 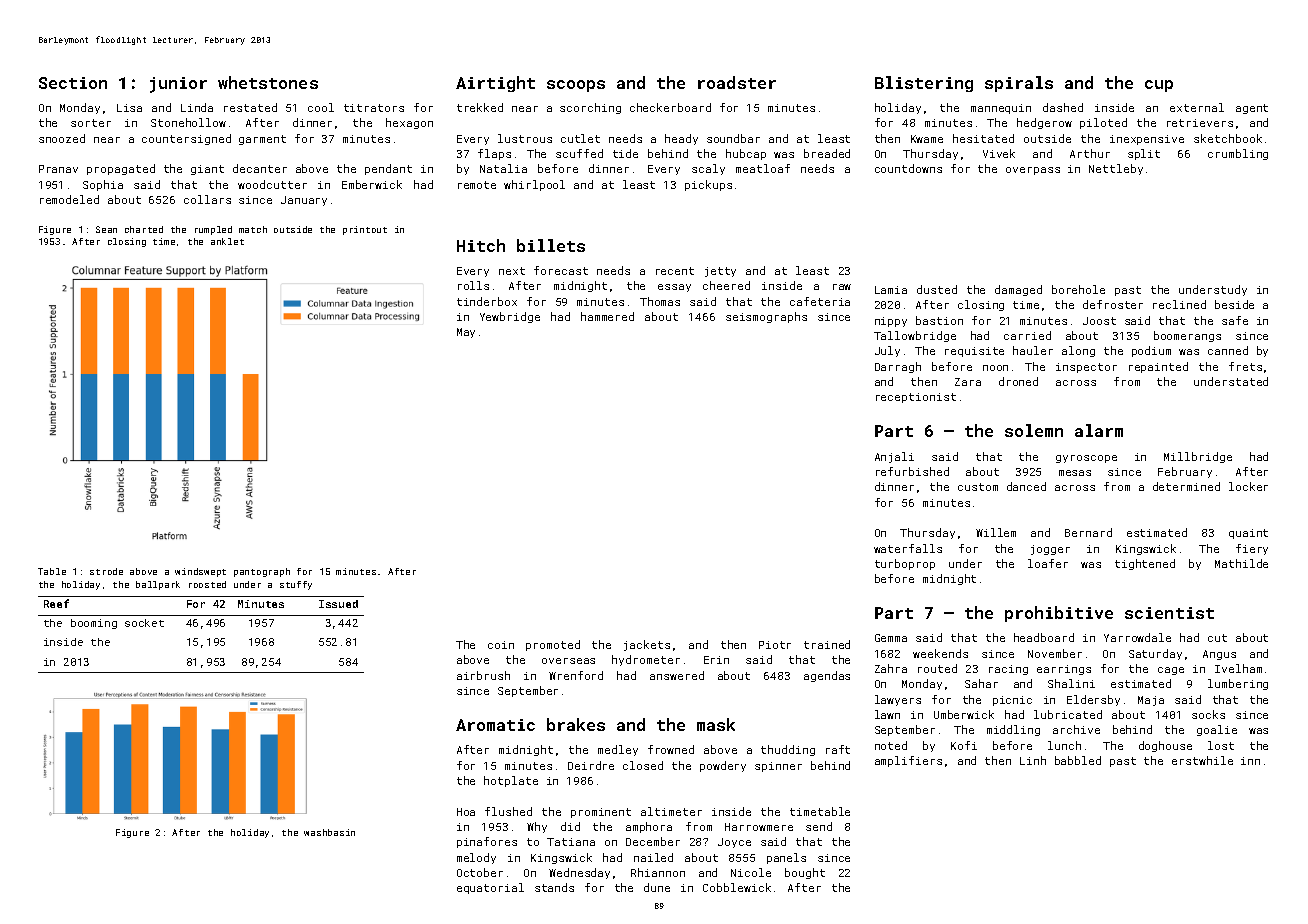 I want to click on scoops, so click(x=576, y=86).
